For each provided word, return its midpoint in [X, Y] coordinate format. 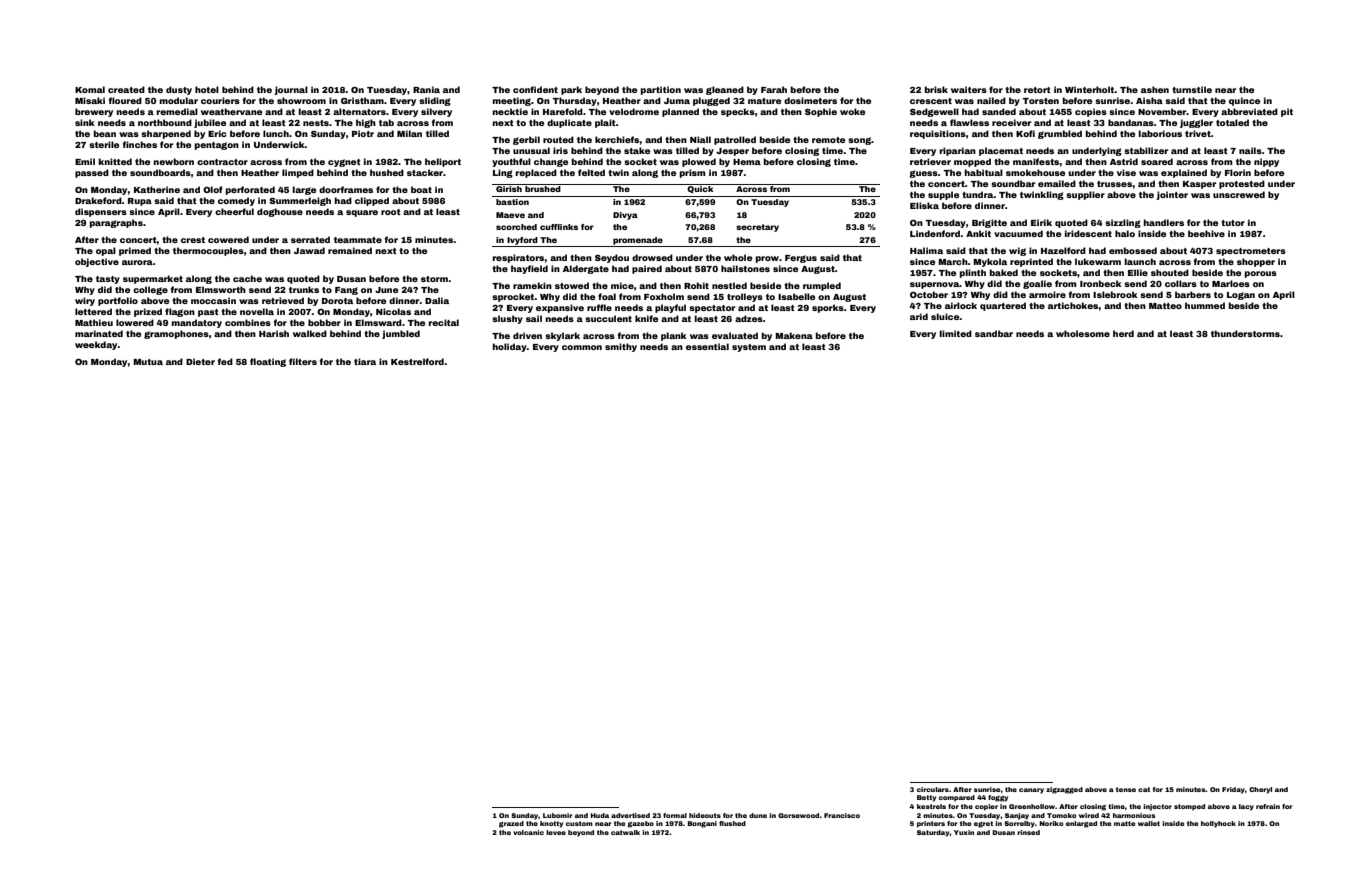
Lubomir [557, 815]
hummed [1205, 305]
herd [1123, 333]
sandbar [994, 333]
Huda [599, 815]
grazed [511, 824]
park [571, 90]
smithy [621, 347]
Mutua [148, 362]
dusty [179, 90]
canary [1031, 791]
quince [1244, 101]
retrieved [283, 300]
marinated [99, 333]
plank [673, 336]
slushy [507, 319]
